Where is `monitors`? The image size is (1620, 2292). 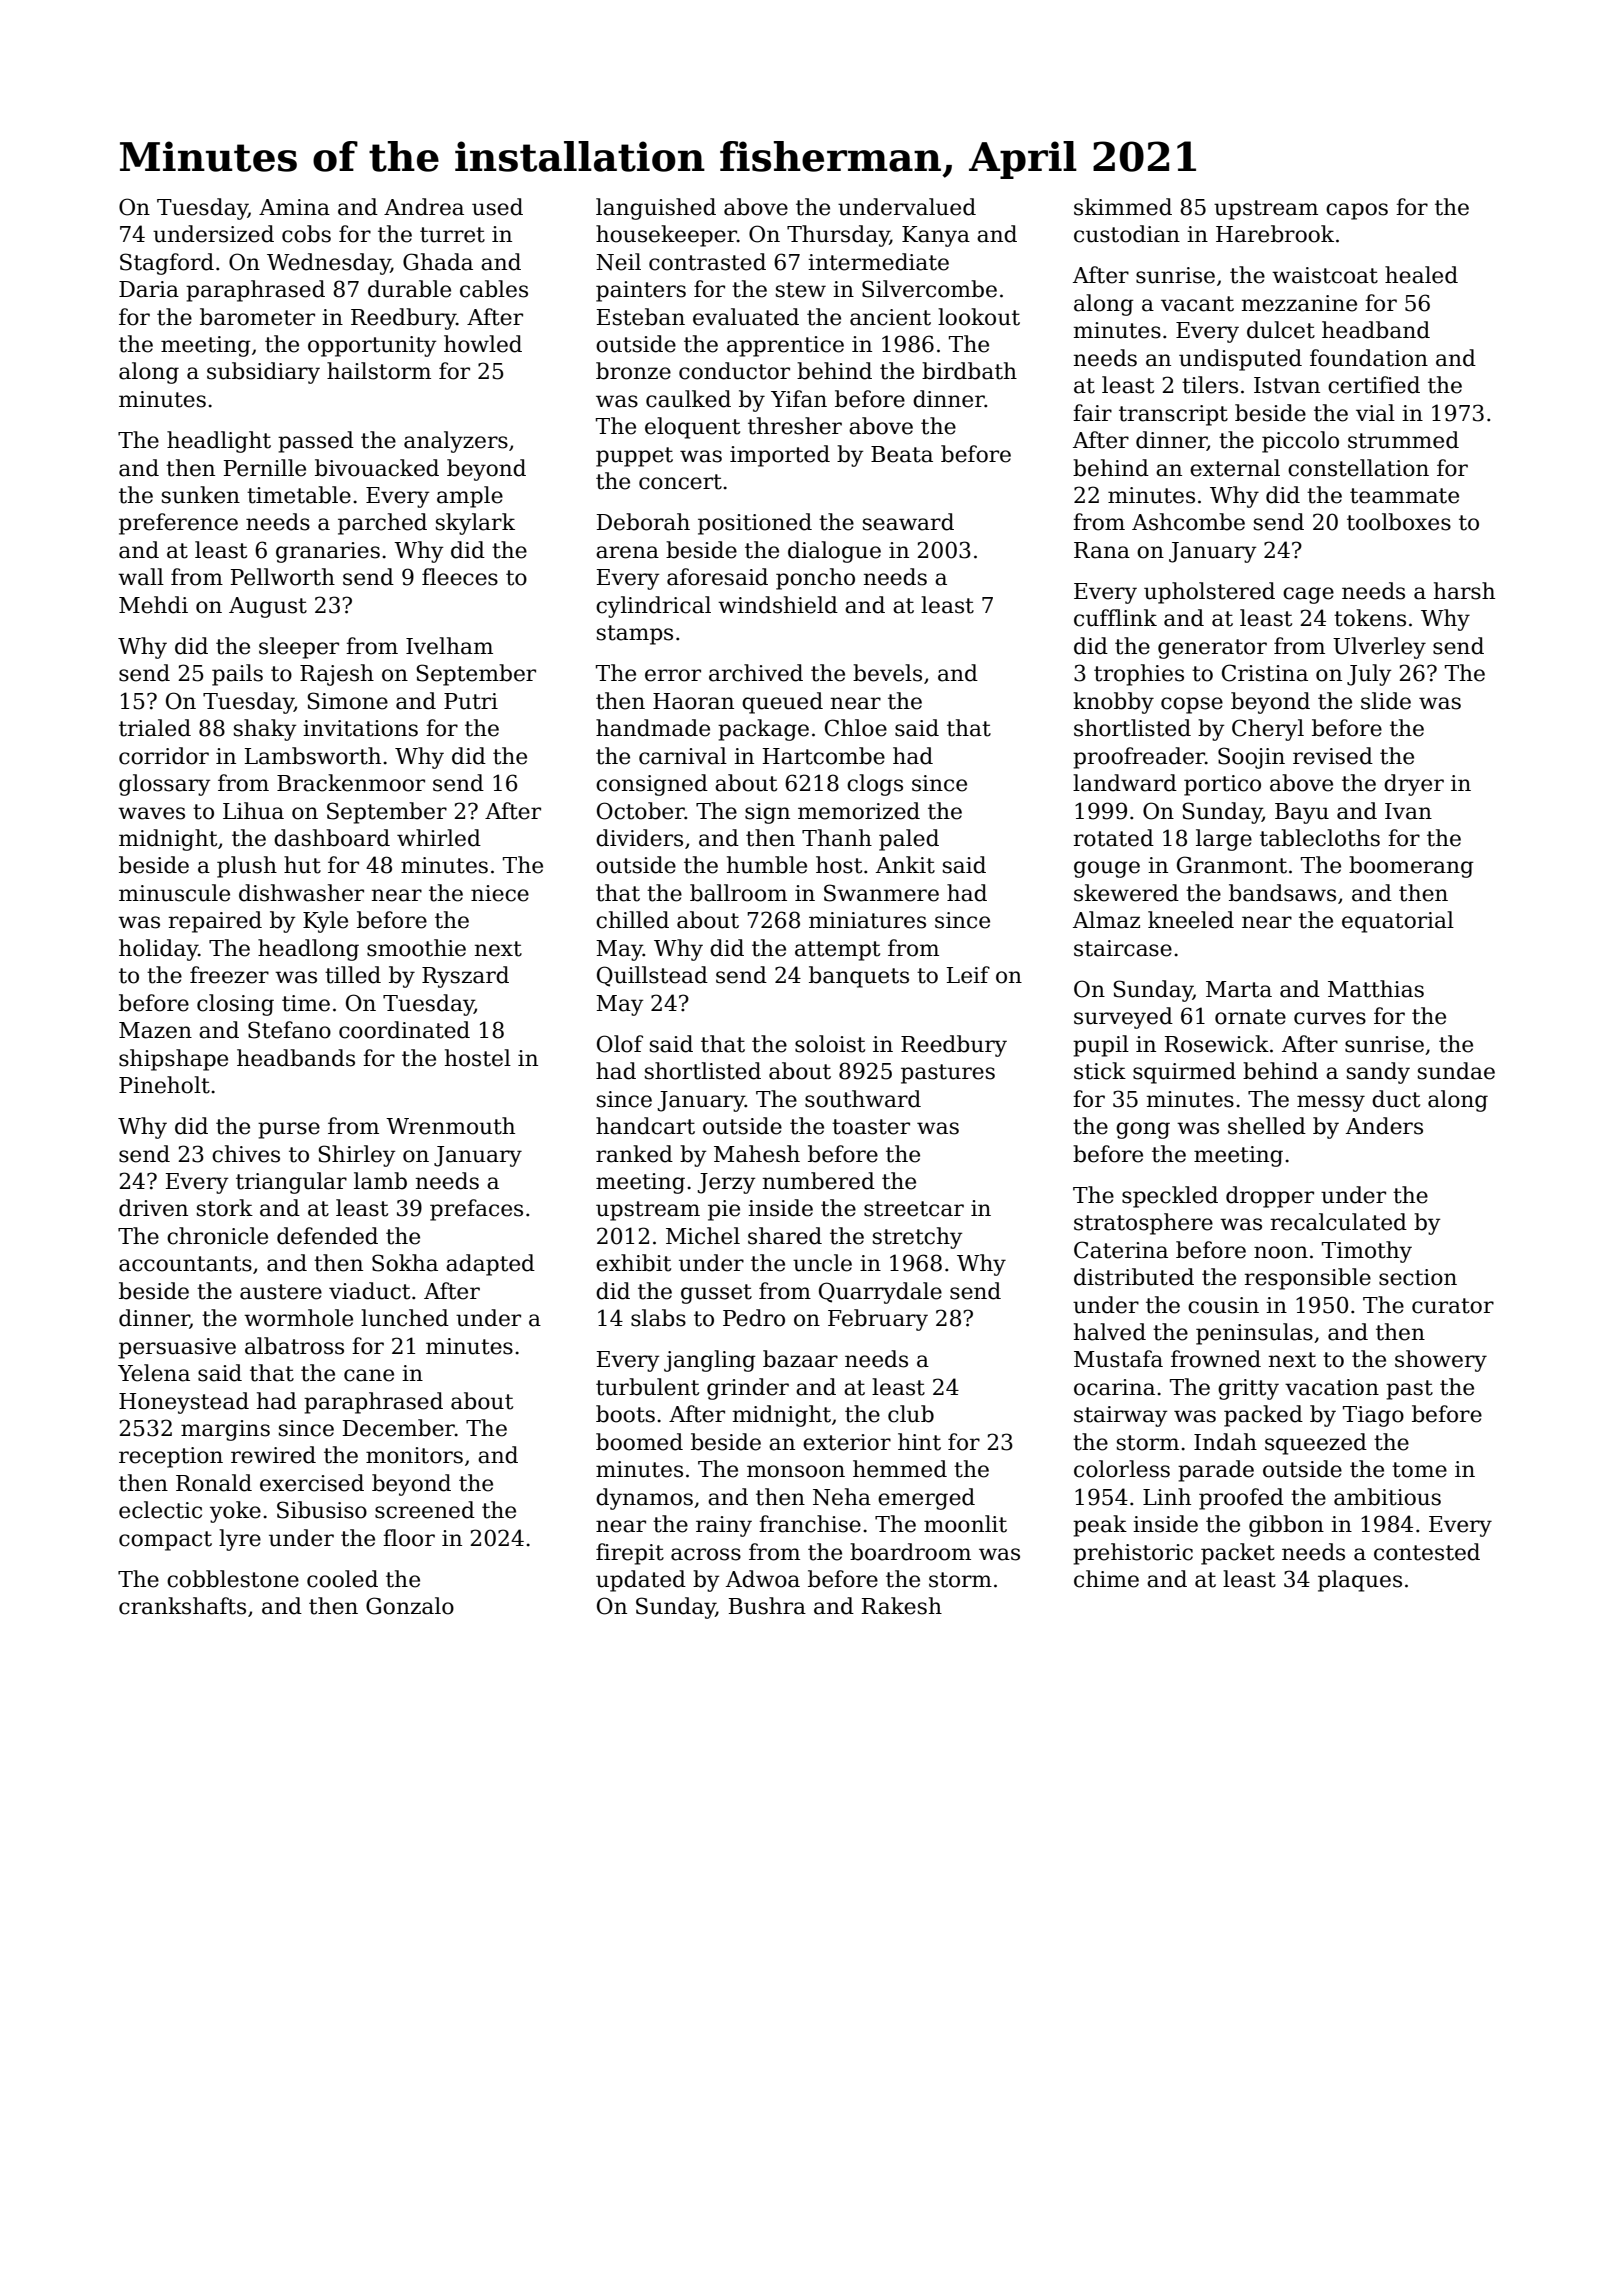 monitors is located at coordinates (414, 1455).
